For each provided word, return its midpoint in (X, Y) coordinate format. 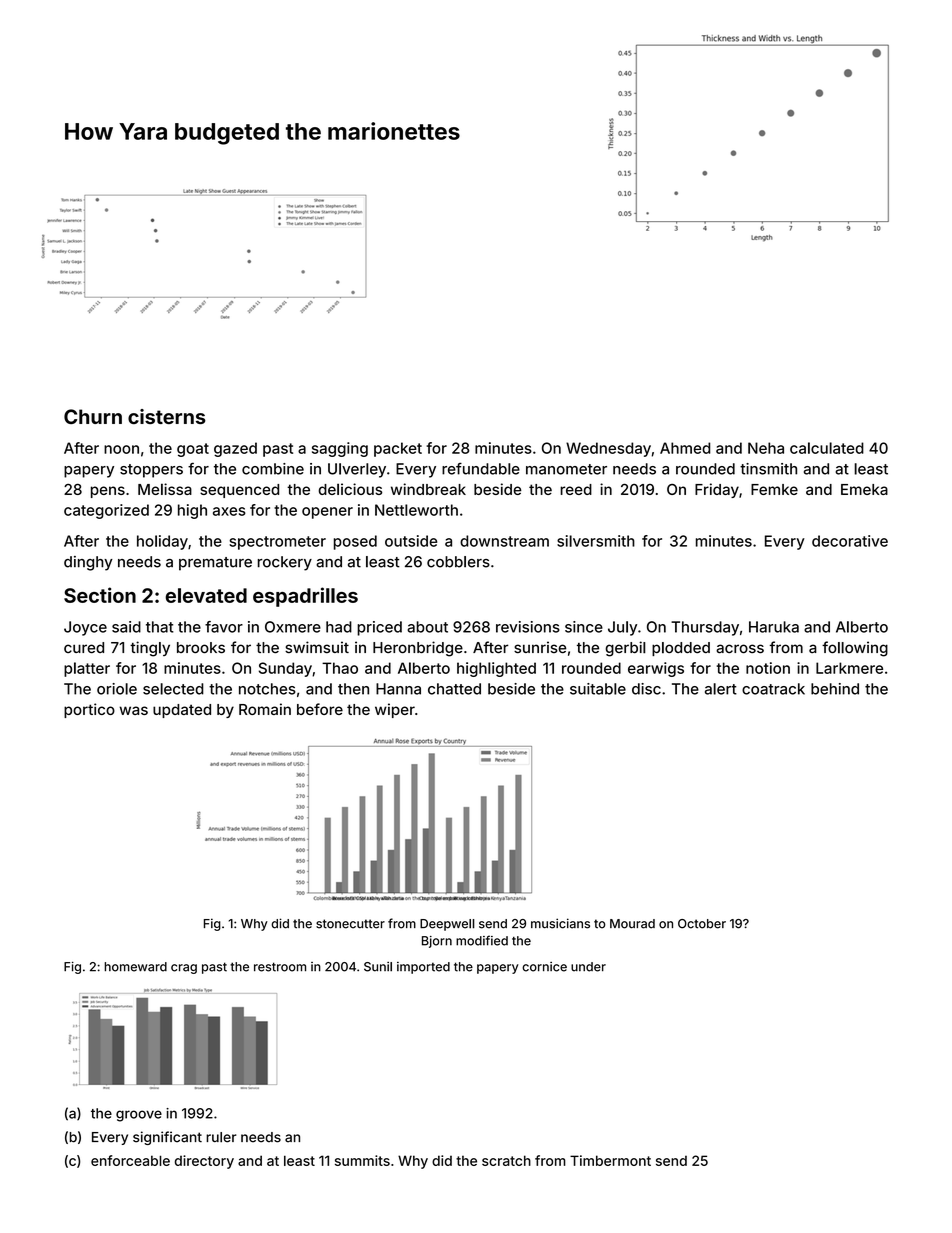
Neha (766, 448)
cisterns (167, 416)
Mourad (632, 924)
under (588, 967)
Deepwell (447, 925)
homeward (135, 967)
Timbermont (610, 1160)
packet (398, 449)
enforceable (130, 1160)
